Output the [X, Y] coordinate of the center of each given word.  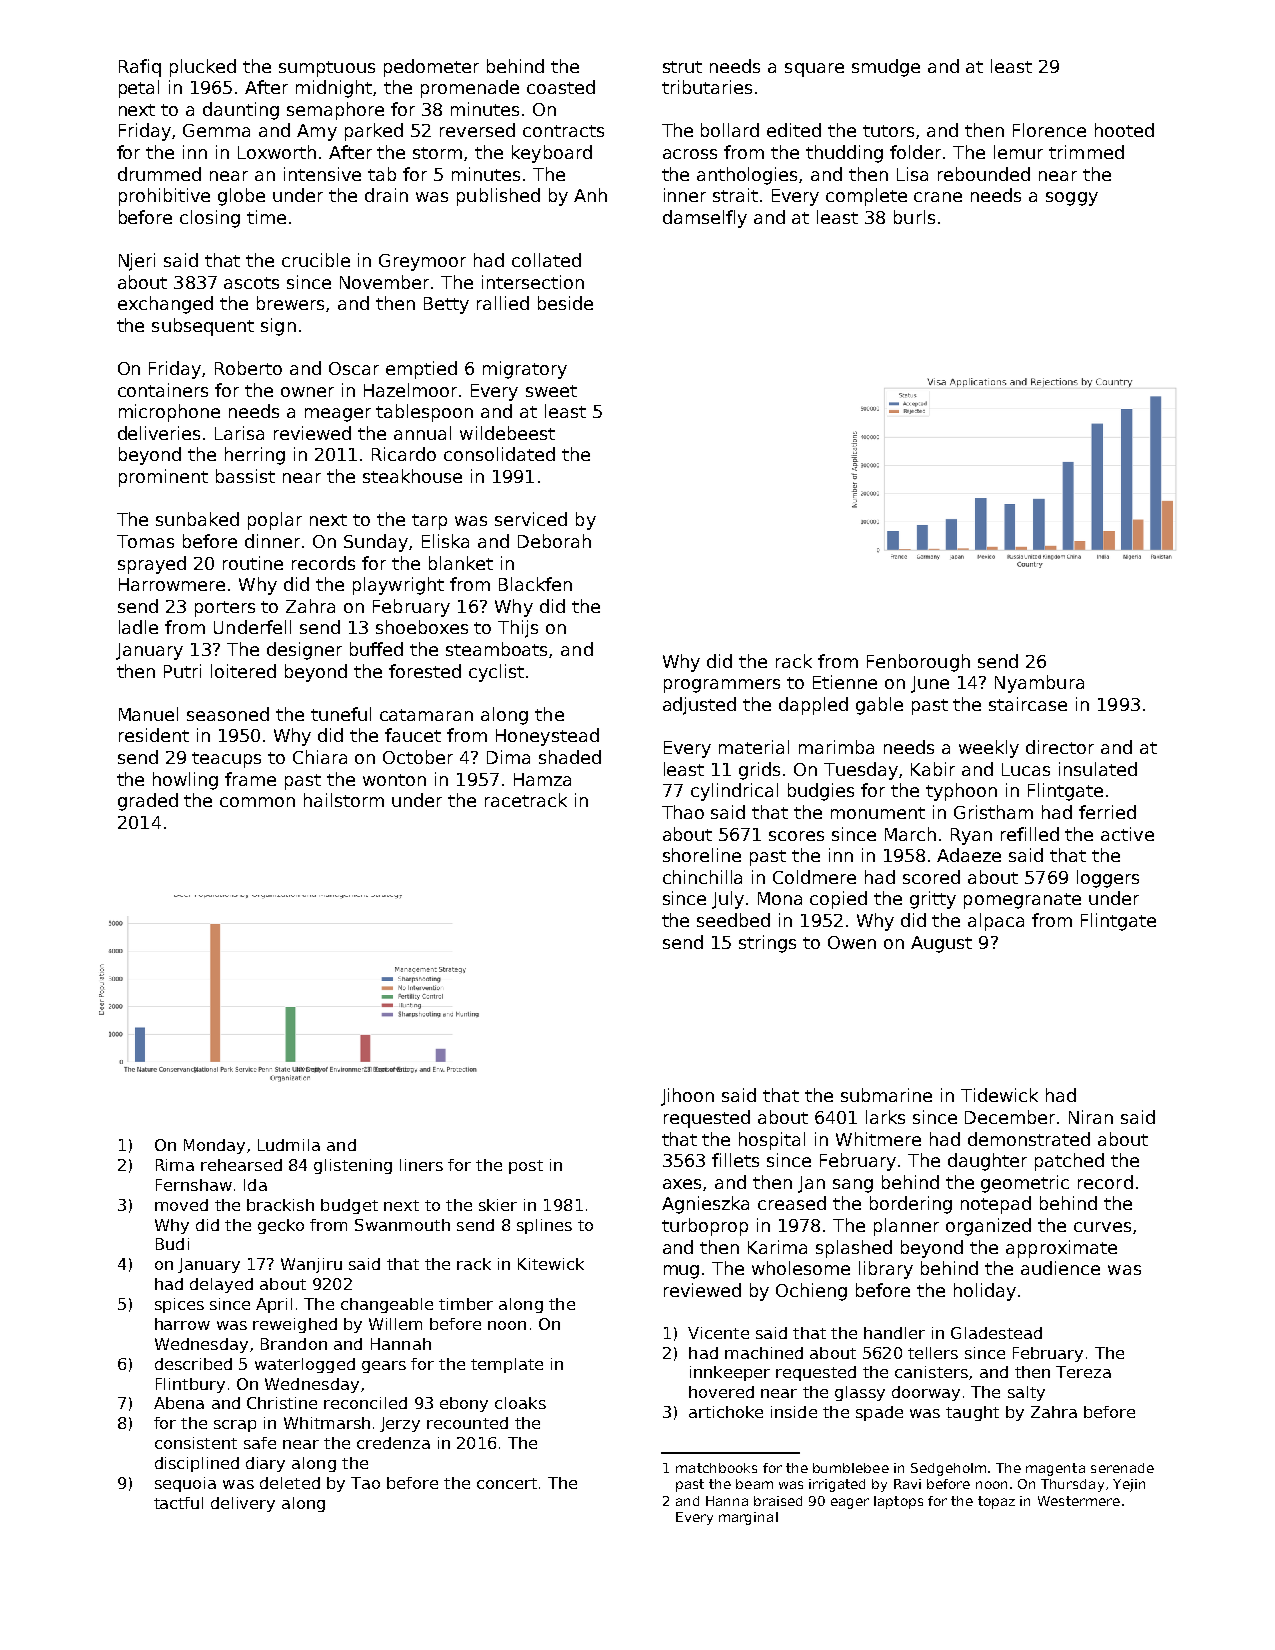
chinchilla [702, 877]
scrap [235, 1426]
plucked [203, 68]
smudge [886, 68]
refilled [1030, 834]
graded [148, 802]
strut [682, 67]
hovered [721, 1392]
